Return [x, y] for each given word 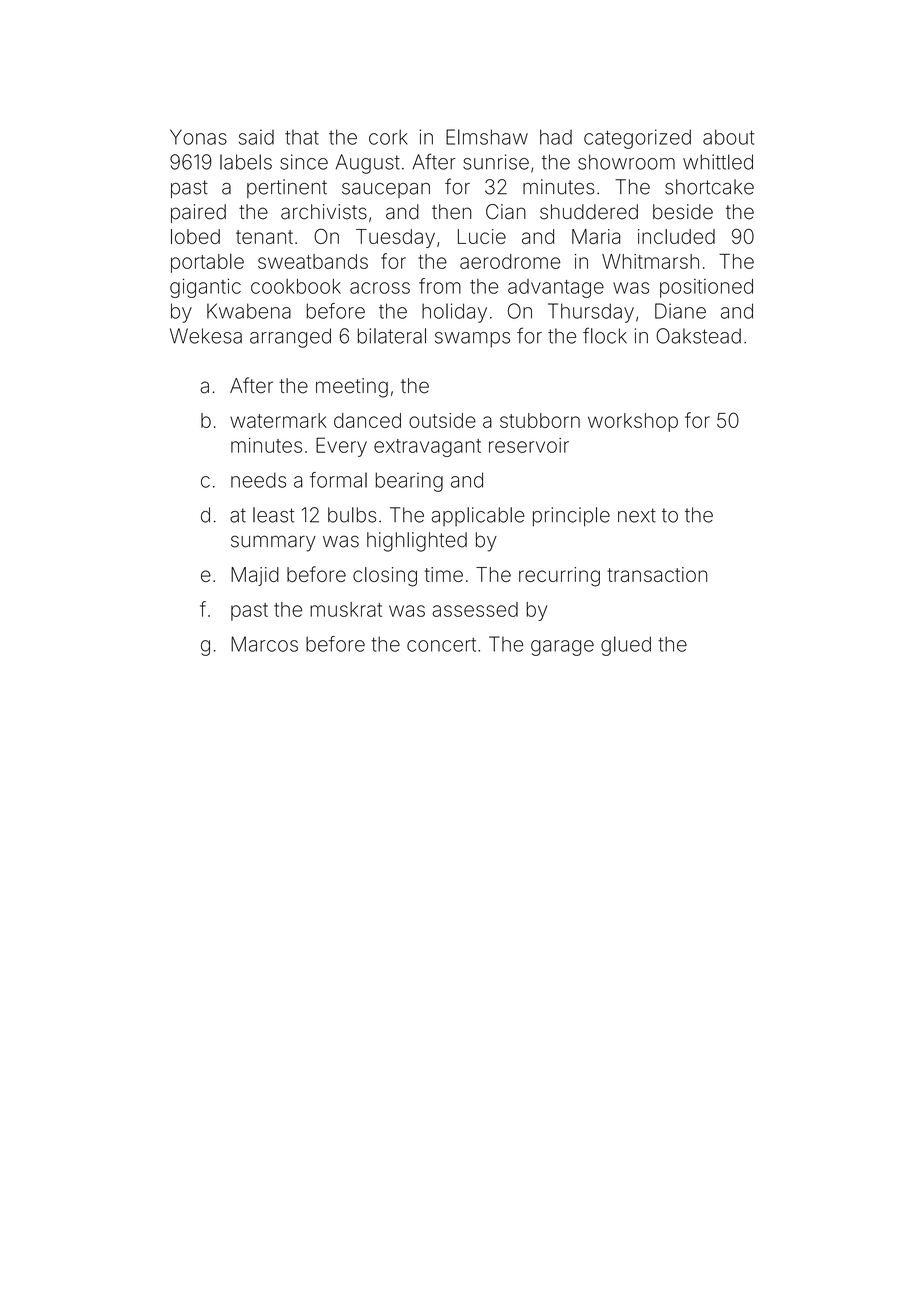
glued [626, 646]
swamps [472, 340]
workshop [633, 422]
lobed [195, 236]
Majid [255, 576]
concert [441, 645]
